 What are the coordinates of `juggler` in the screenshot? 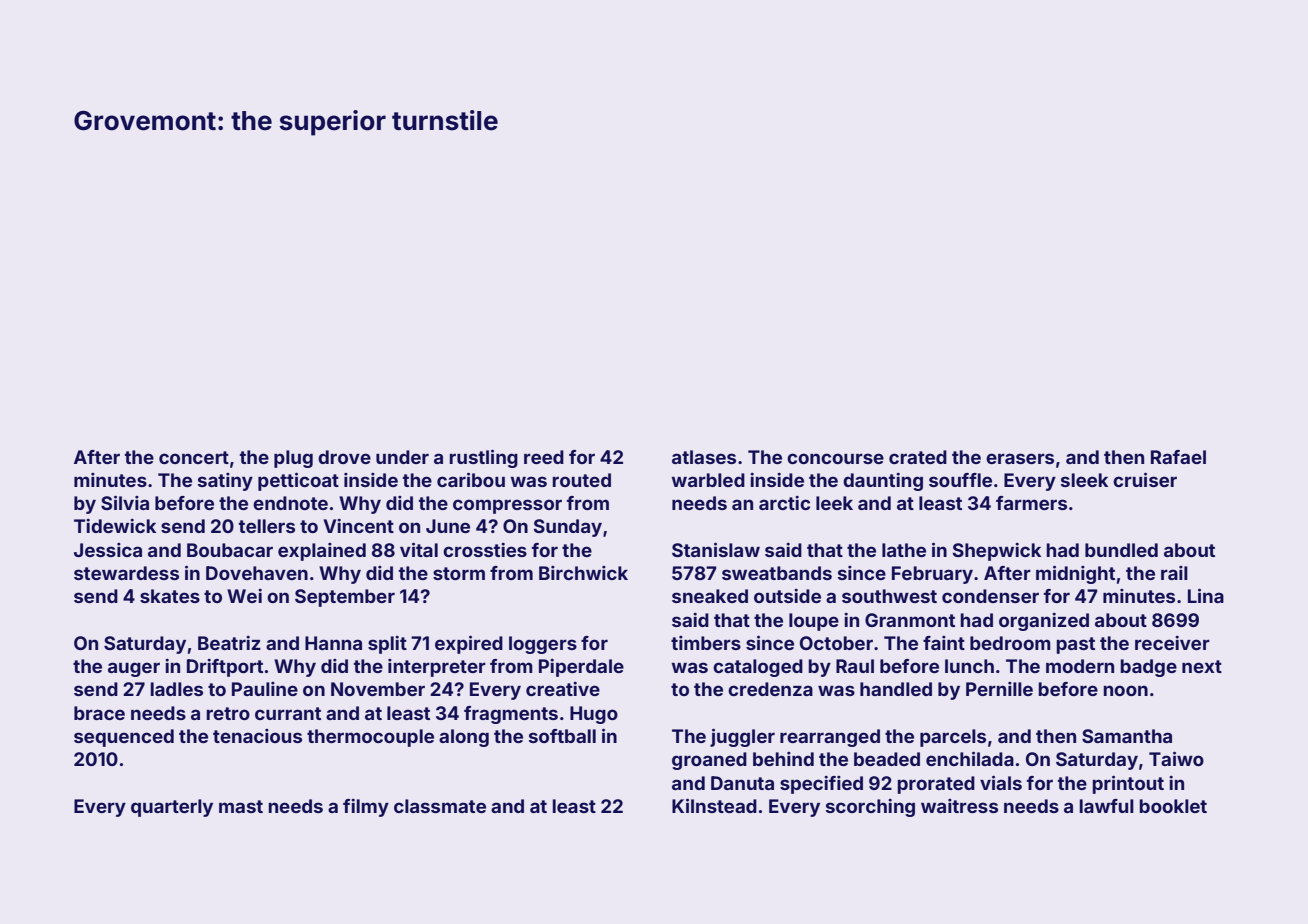 It's located at (742, 737).
